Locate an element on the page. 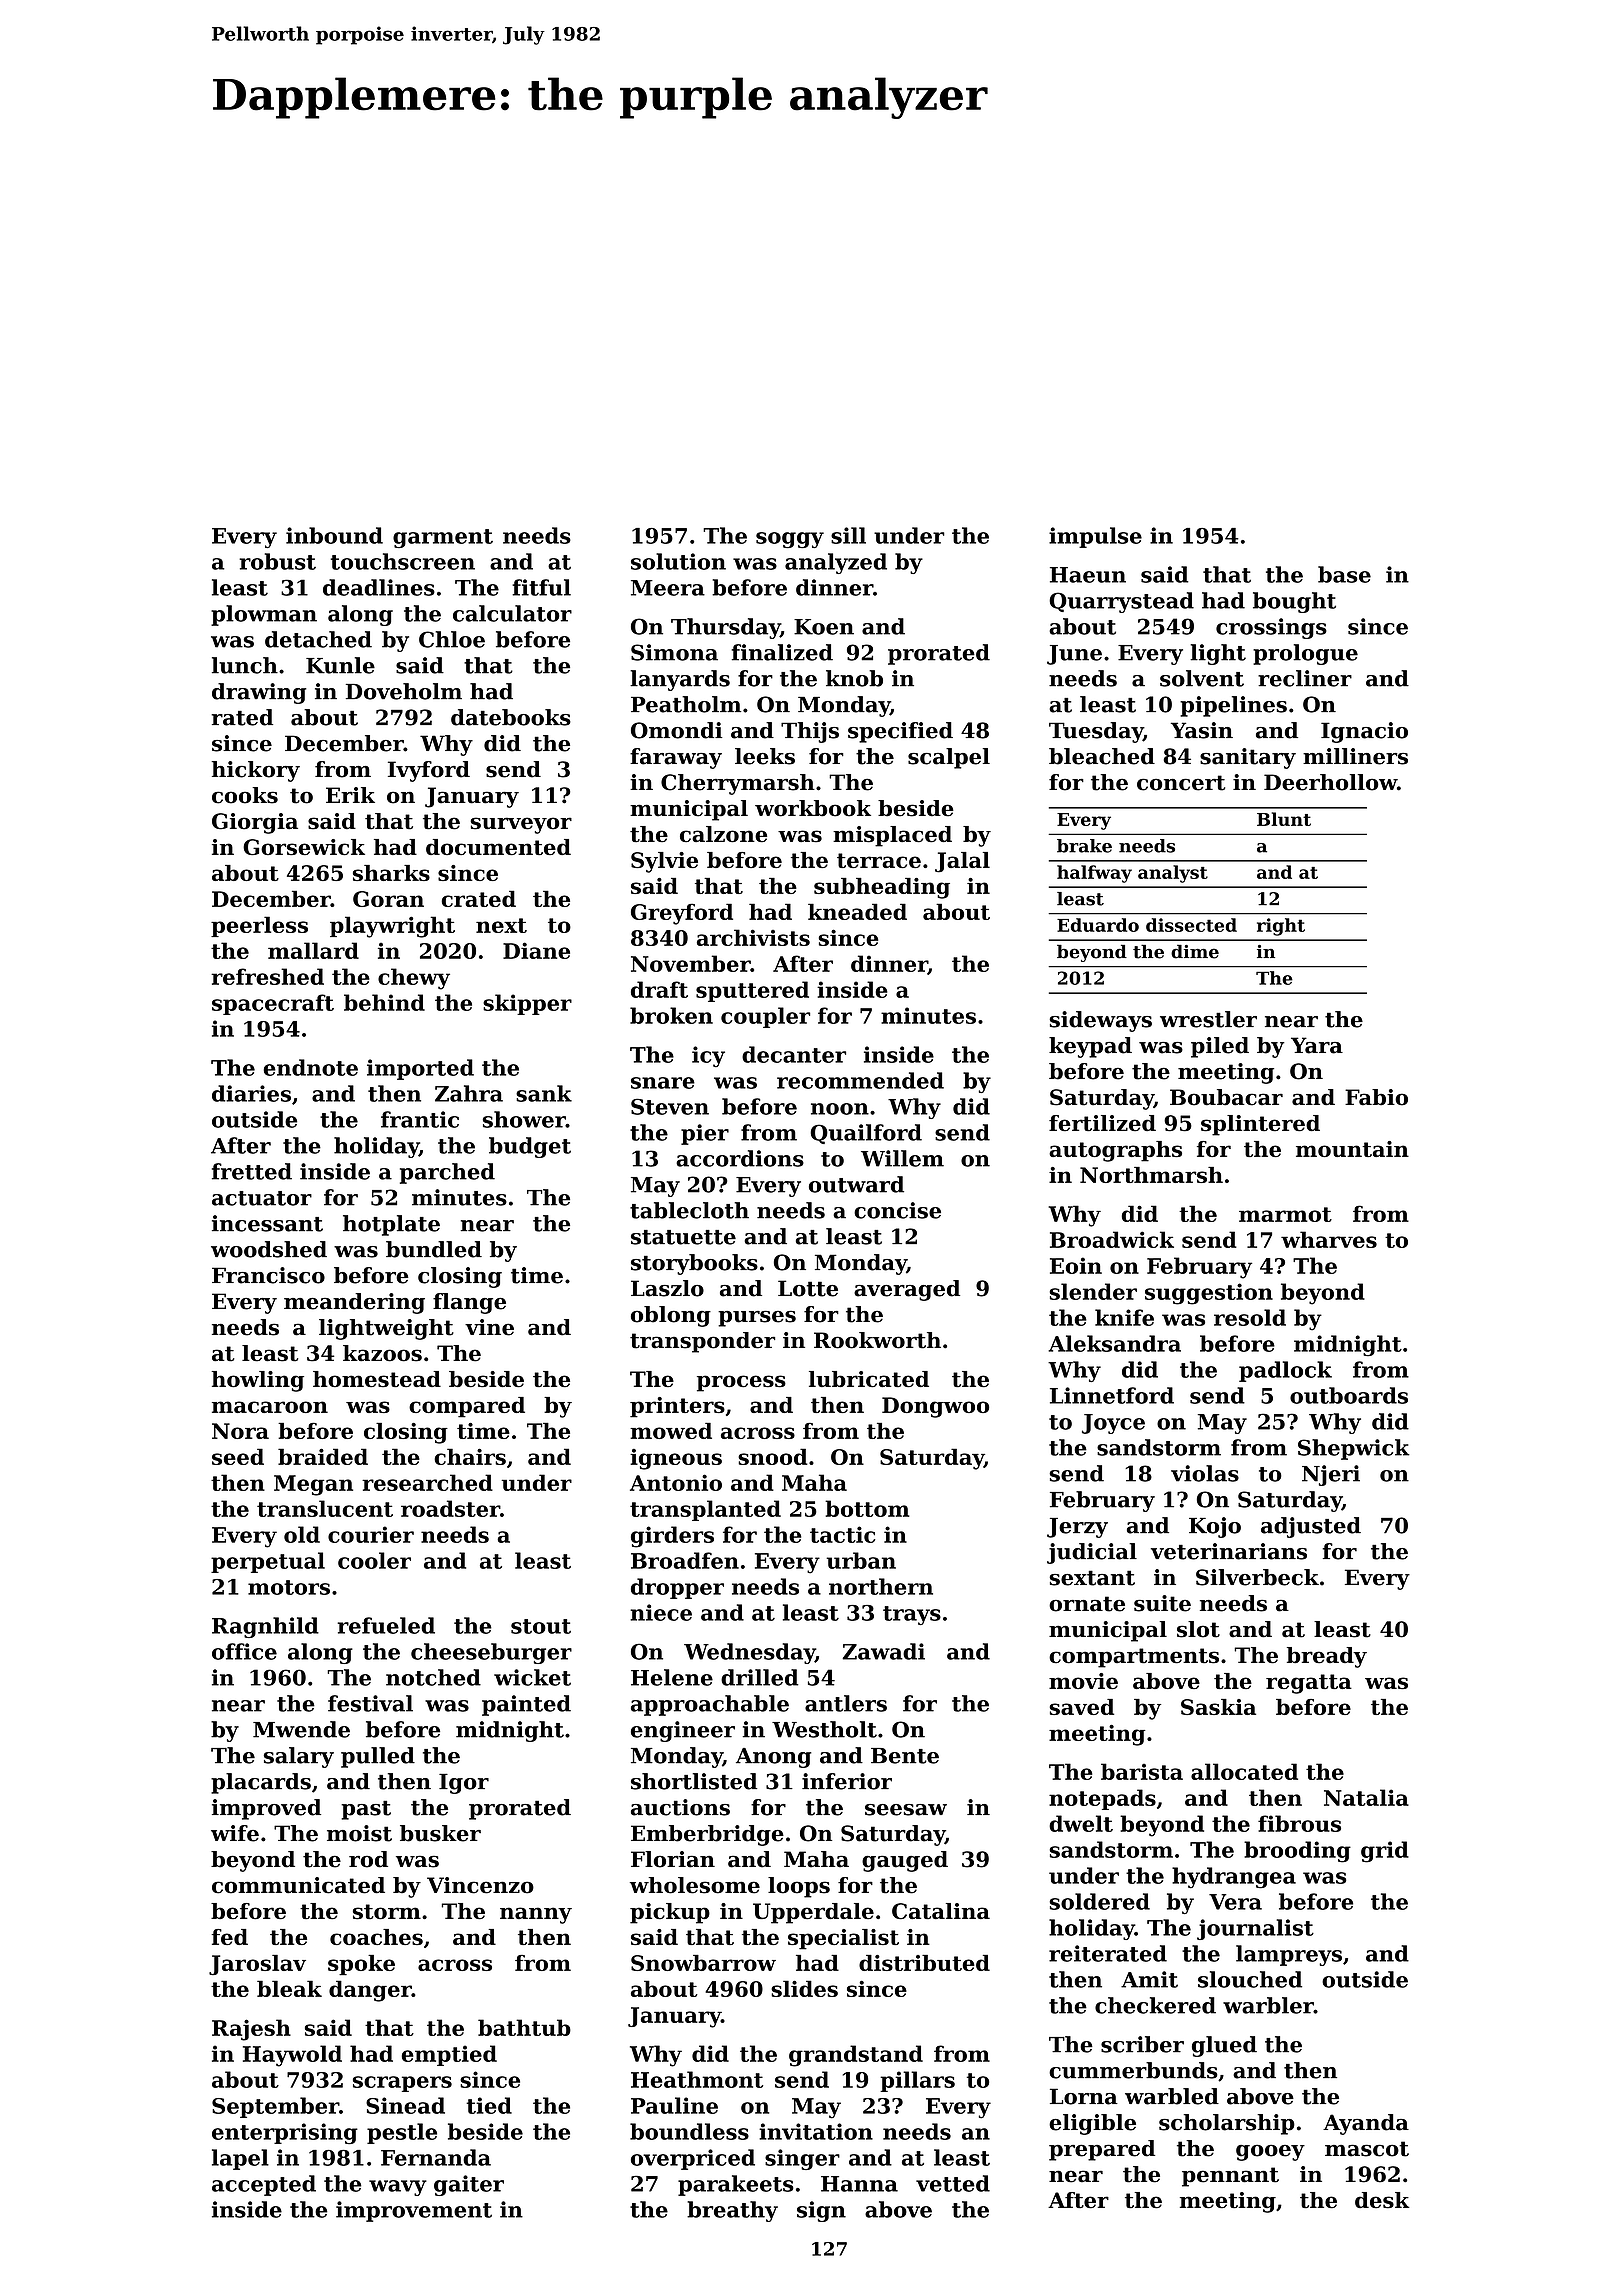 The width and height of the document is (1620, 2292). accepted is located at coordinates (264, 2185).
